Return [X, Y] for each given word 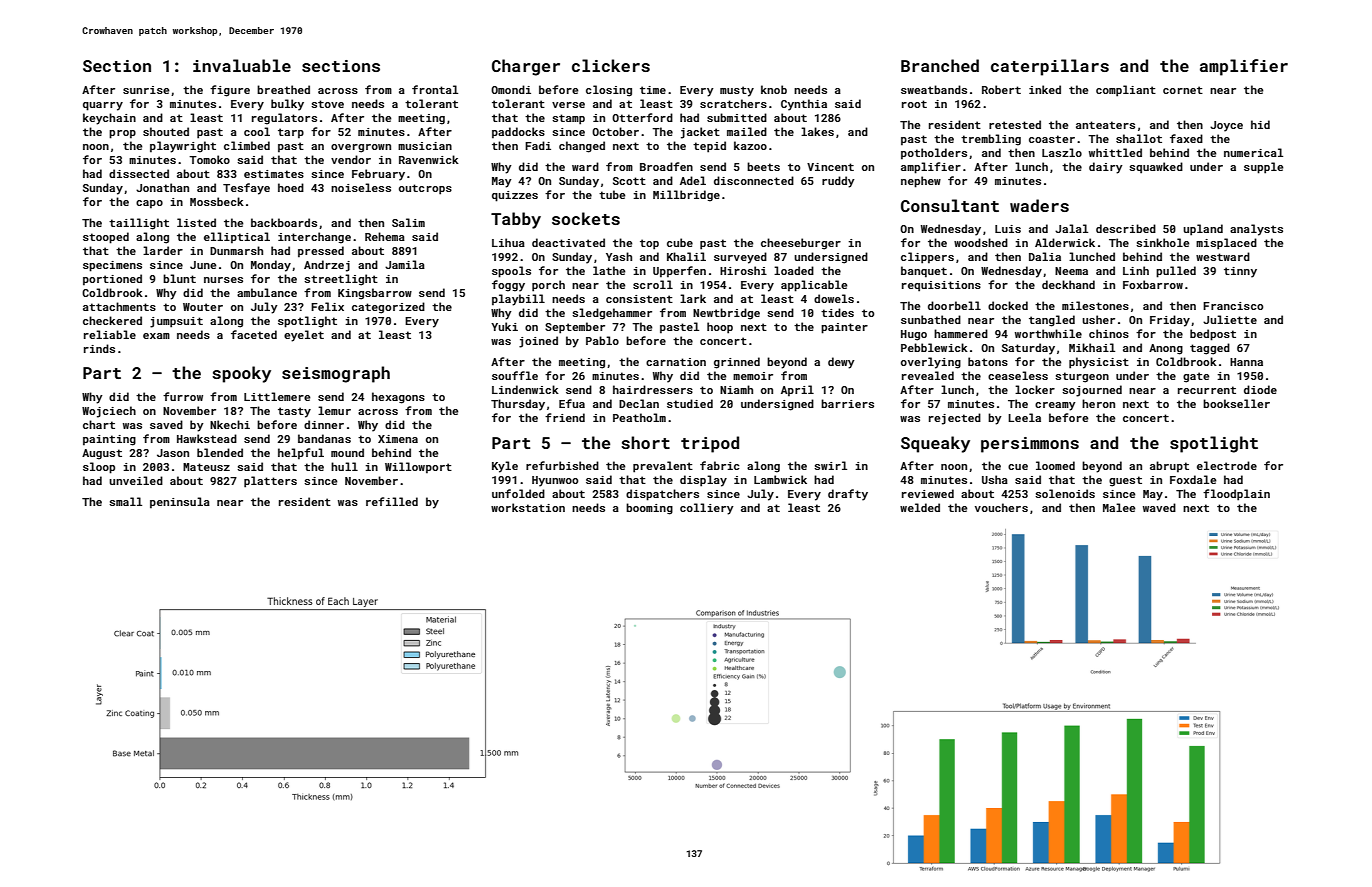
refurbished [562, 465]
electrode [1227, 465]
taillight [139, 224]
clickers [611, 65]
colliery [707, 509]
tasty [294, 412]
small [125, 501]
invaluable [242, 65]
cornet [1183, 90]
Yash [619, 256]
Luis [1008, 229]
